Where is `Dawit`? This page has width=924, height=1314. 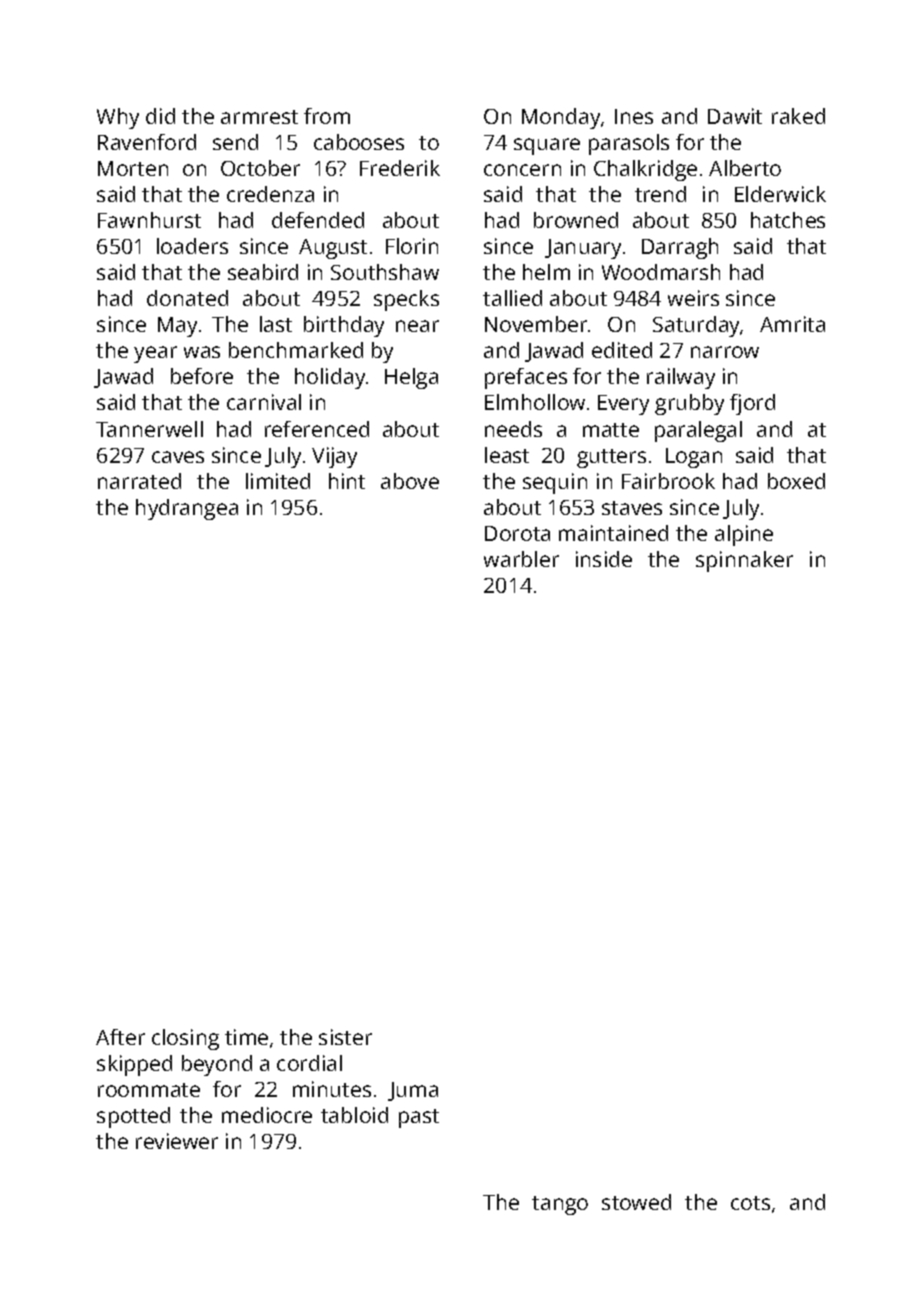 Dawit is located at coordinates (735, 116).
